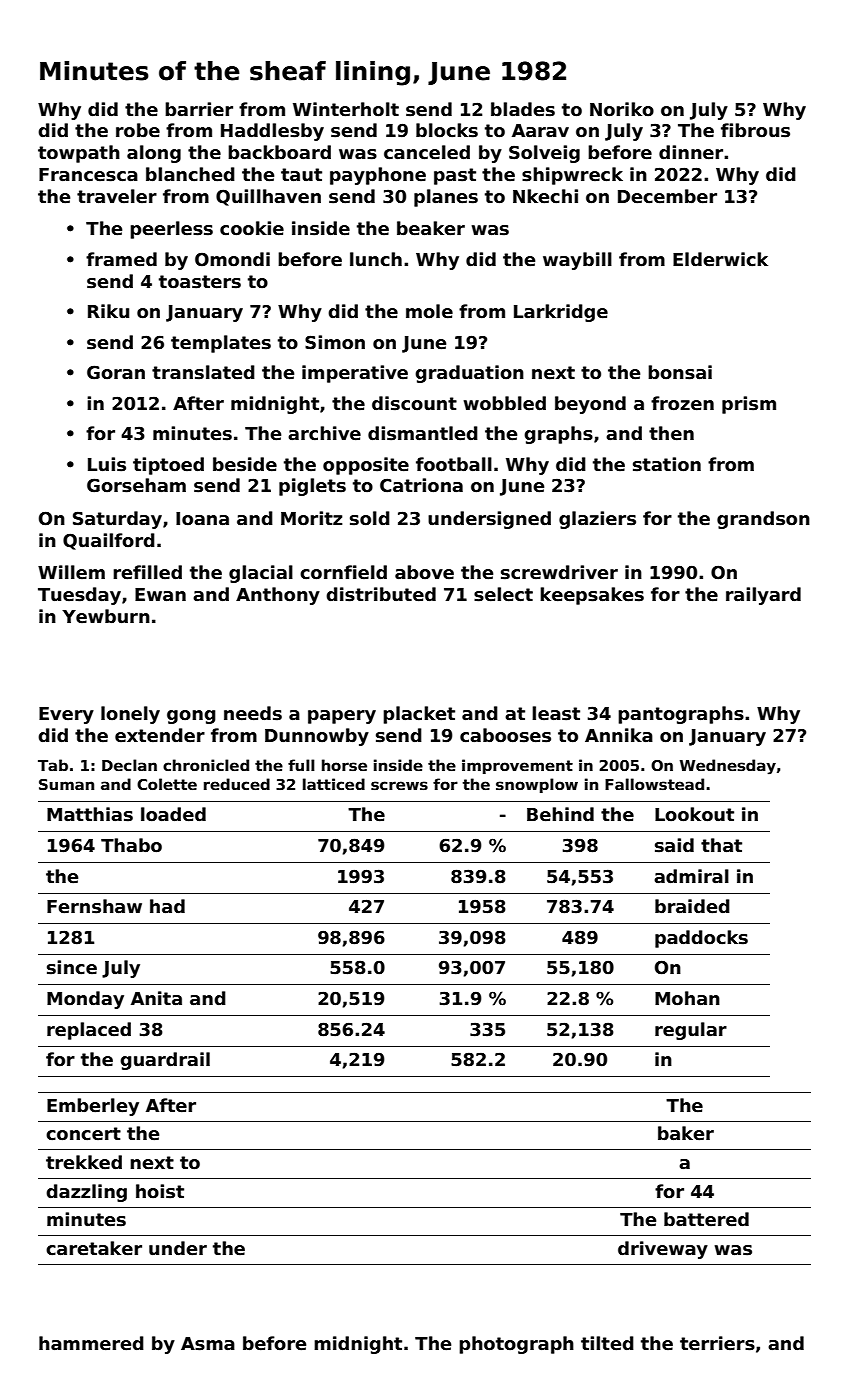  I want to click on station, so click(667, 464).
